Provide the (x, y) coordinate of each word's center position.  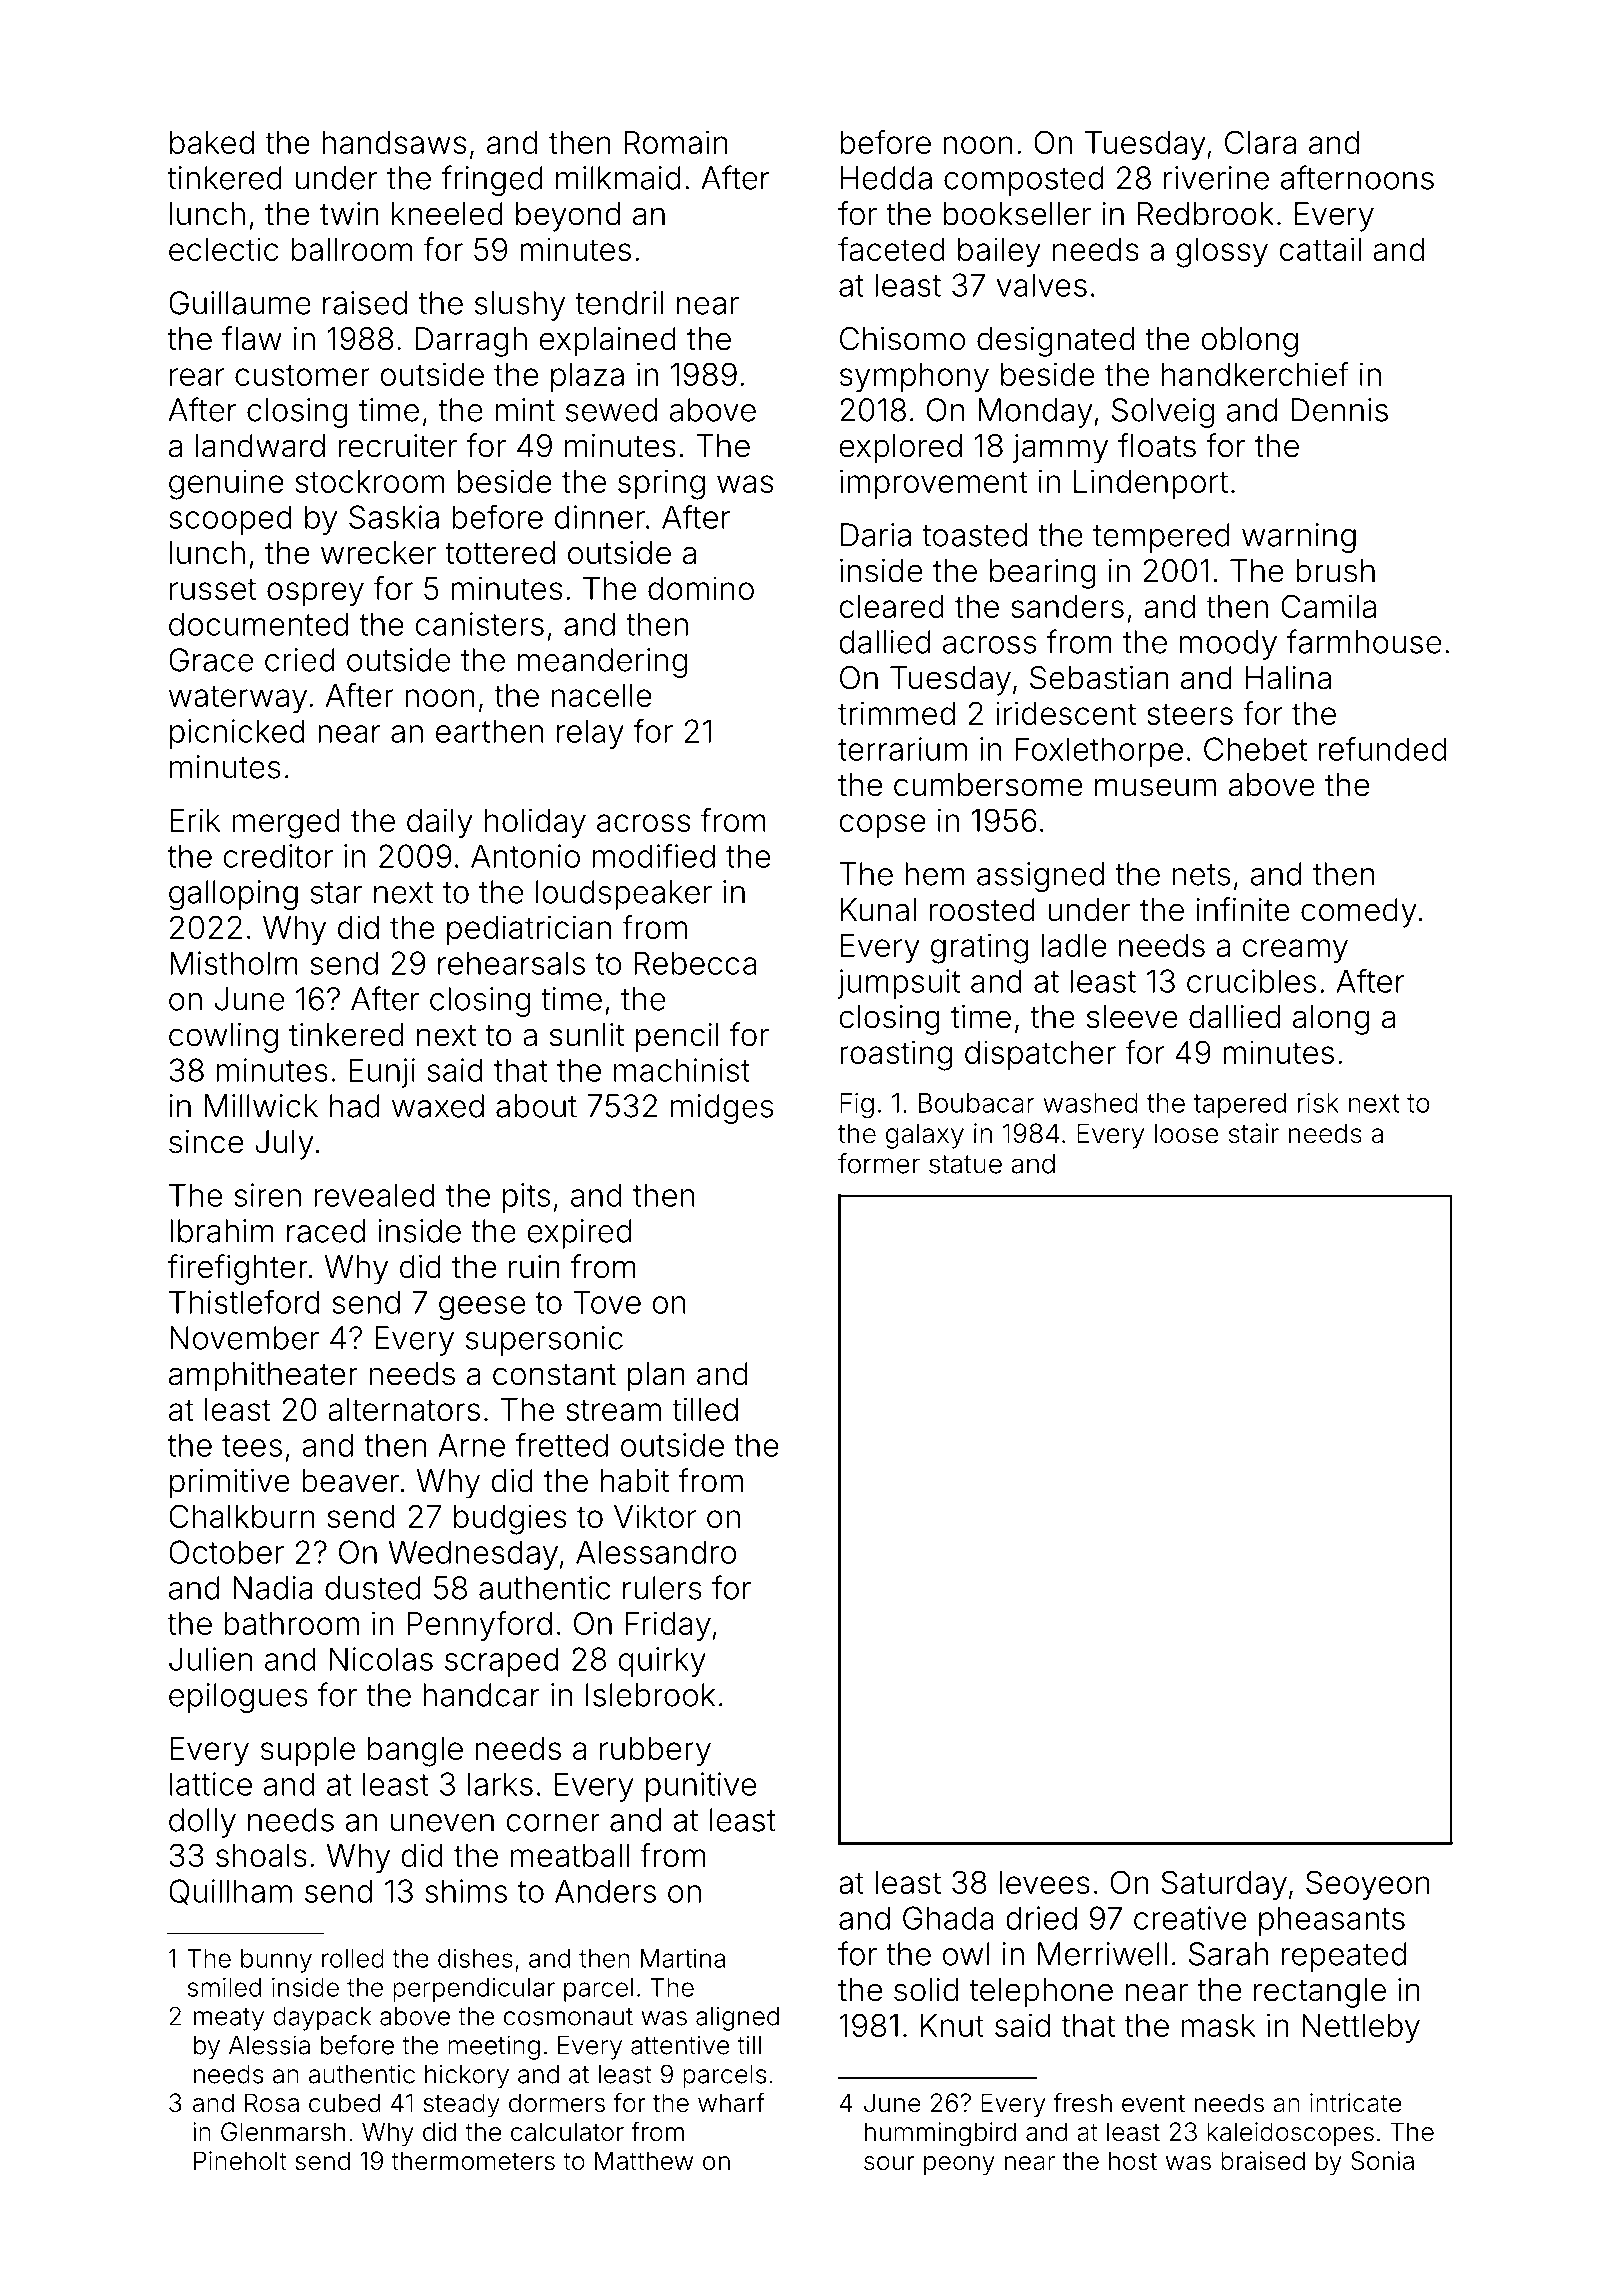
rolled (353, 1958)
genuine (226, 484)
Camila (1328, 606)
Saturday (1224, 1885)
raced (326, 1231)
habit (635, 1481)
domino (701, 588)
